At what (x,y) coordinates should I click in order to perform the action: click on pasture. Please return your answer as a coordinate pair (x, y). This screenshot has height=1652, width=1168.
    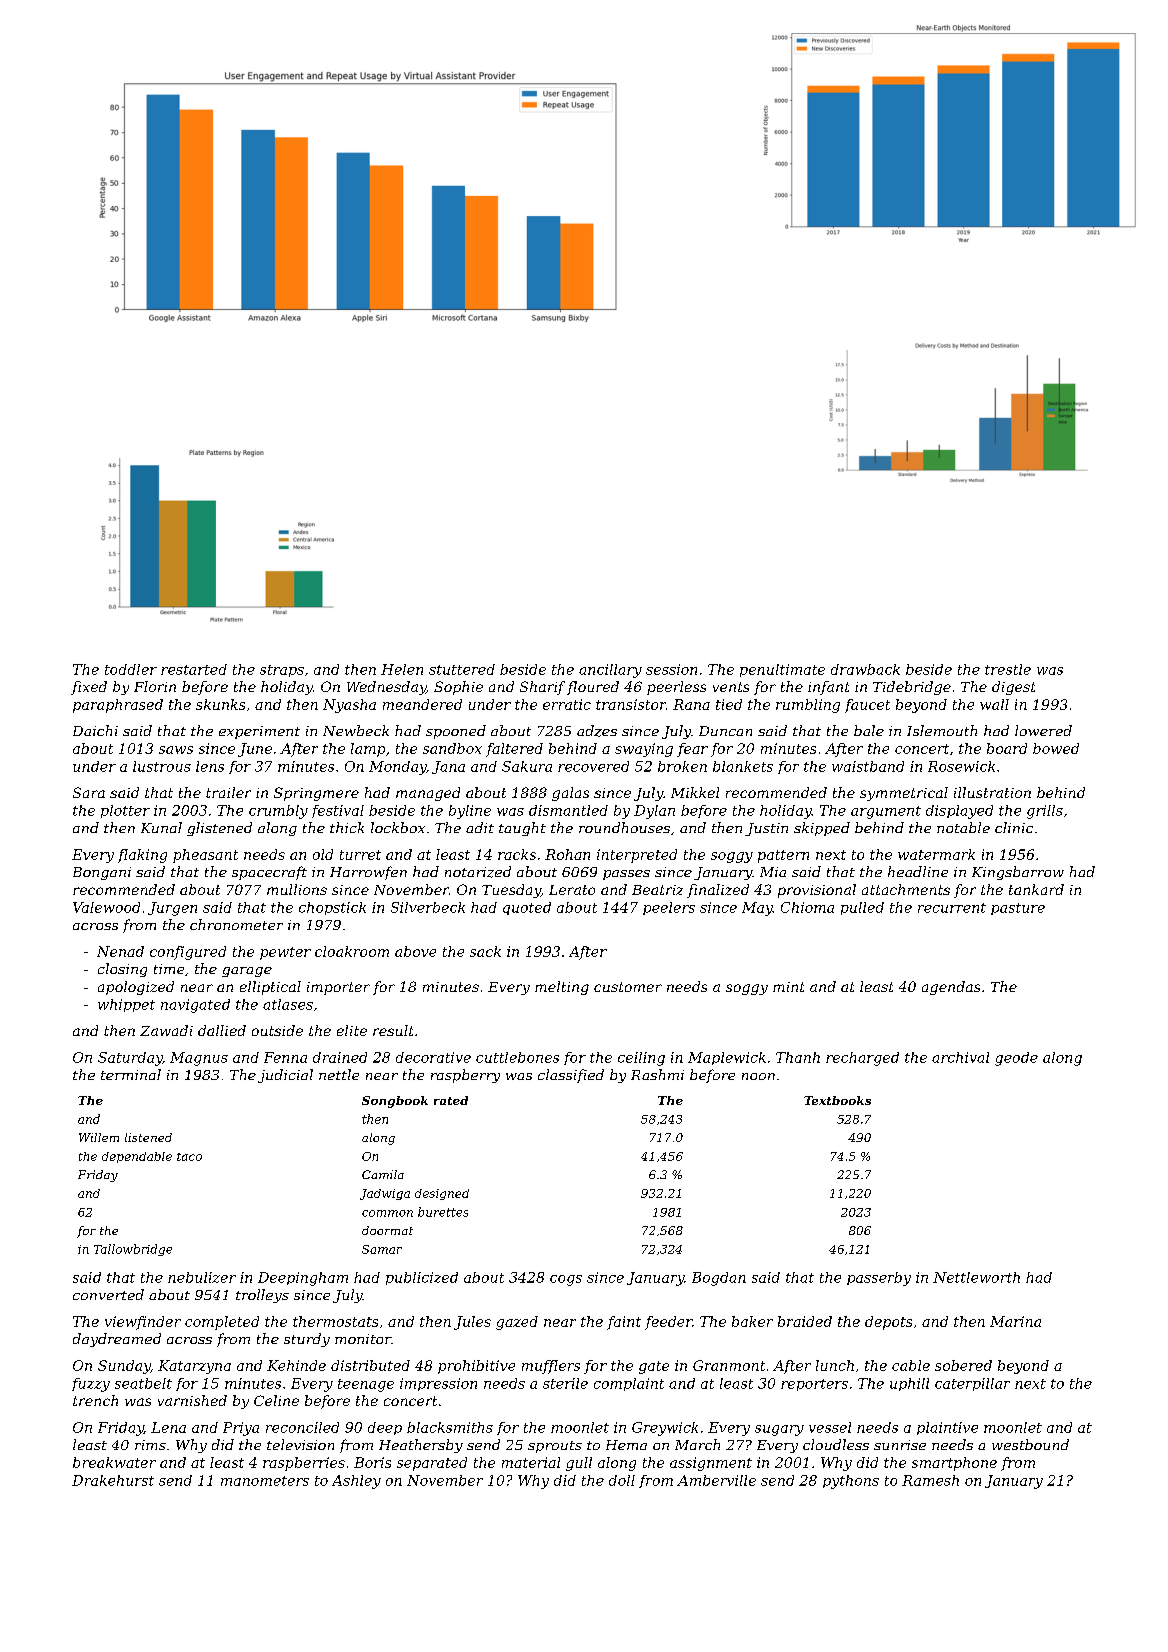
    Looking at the image, I should click on (1018, 909).
